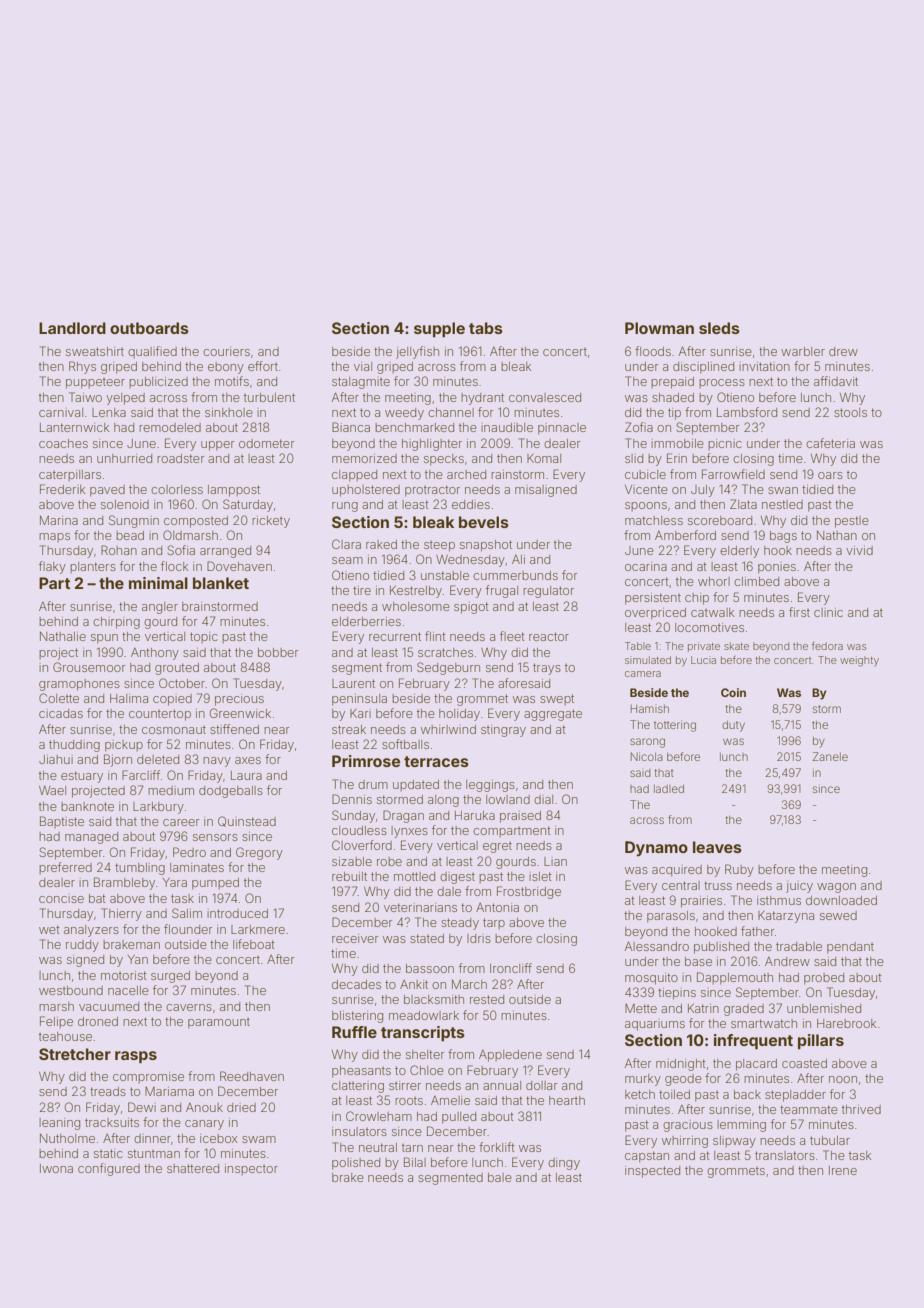 The image size is (924, 1308). What do you see at coordinates (366, 761) in the screenshot?
I see `Primrose` at bounding box center [366, 761].
